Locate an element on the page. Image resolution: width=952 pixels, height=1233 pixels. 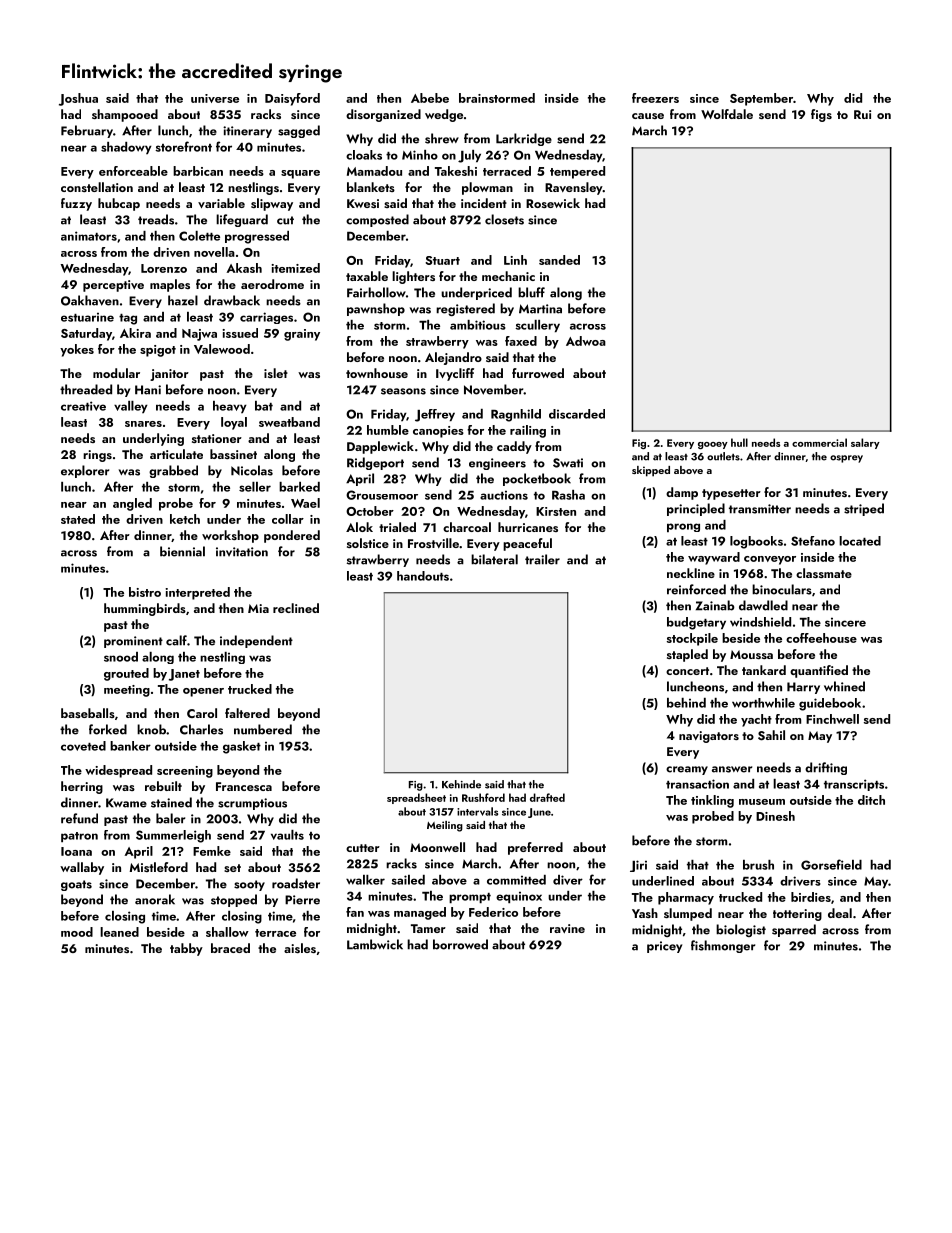
braced is located at coordinates (230, 948).
